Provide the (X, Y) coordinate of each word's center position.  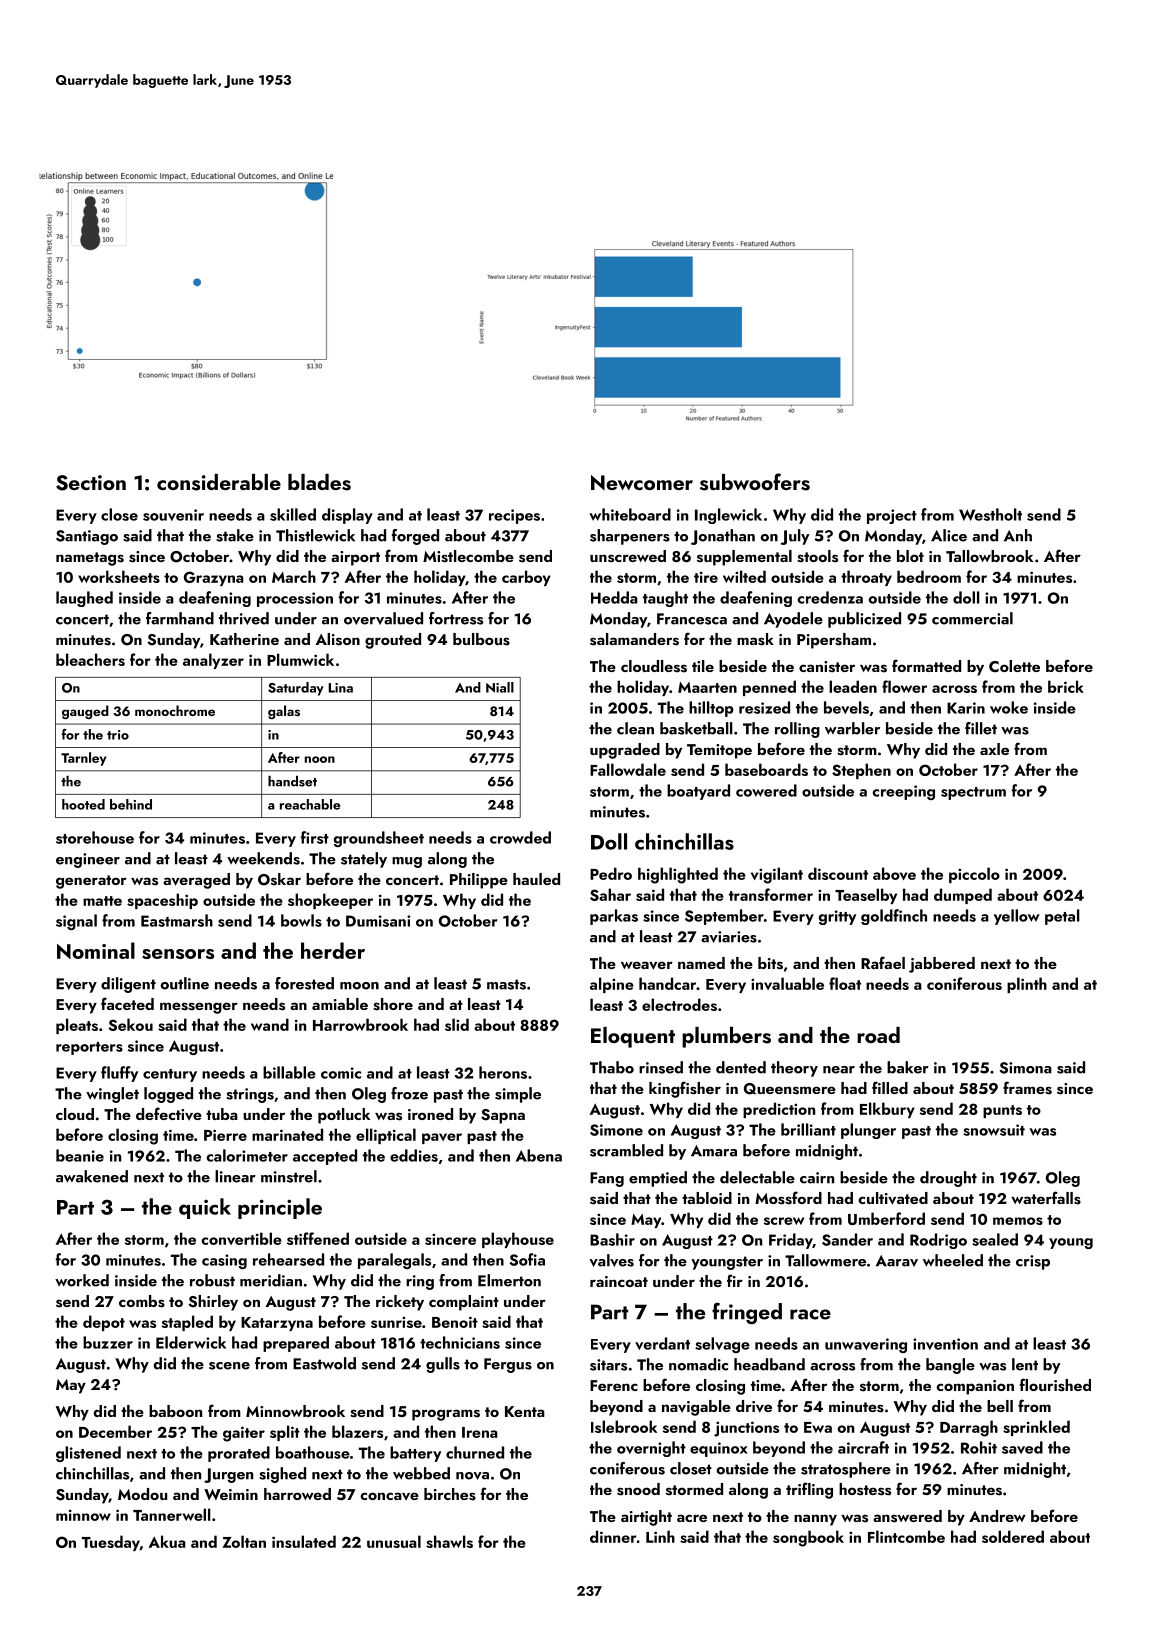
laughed (84, 599)
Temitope (719, 751)
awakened (92, 1176)
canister (827, 667)
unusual (394, 1541)
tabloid (707, 1198)
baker (908, 1067)
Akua (167, 1541)
